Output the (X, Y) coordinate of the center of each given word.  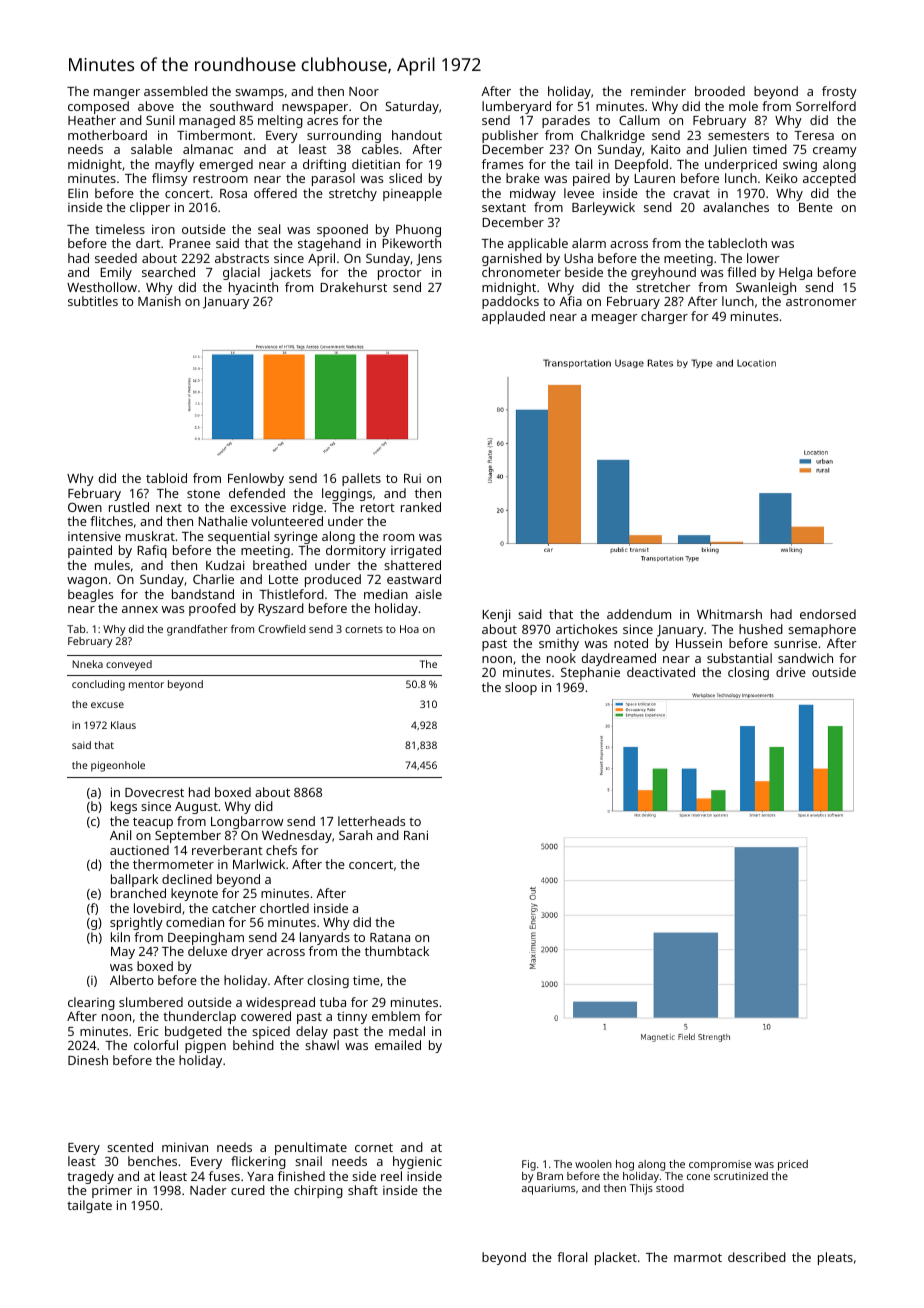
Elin (78, 193)
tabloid (166, 478)
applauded (513, 317)
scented (130, 1147)
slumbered (151, 1002)
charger (664, 317)
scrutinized (741, 1176)
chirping (318, 1191)
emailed (398, 1045)
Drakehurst (353, 287)
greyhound (663, 273)
